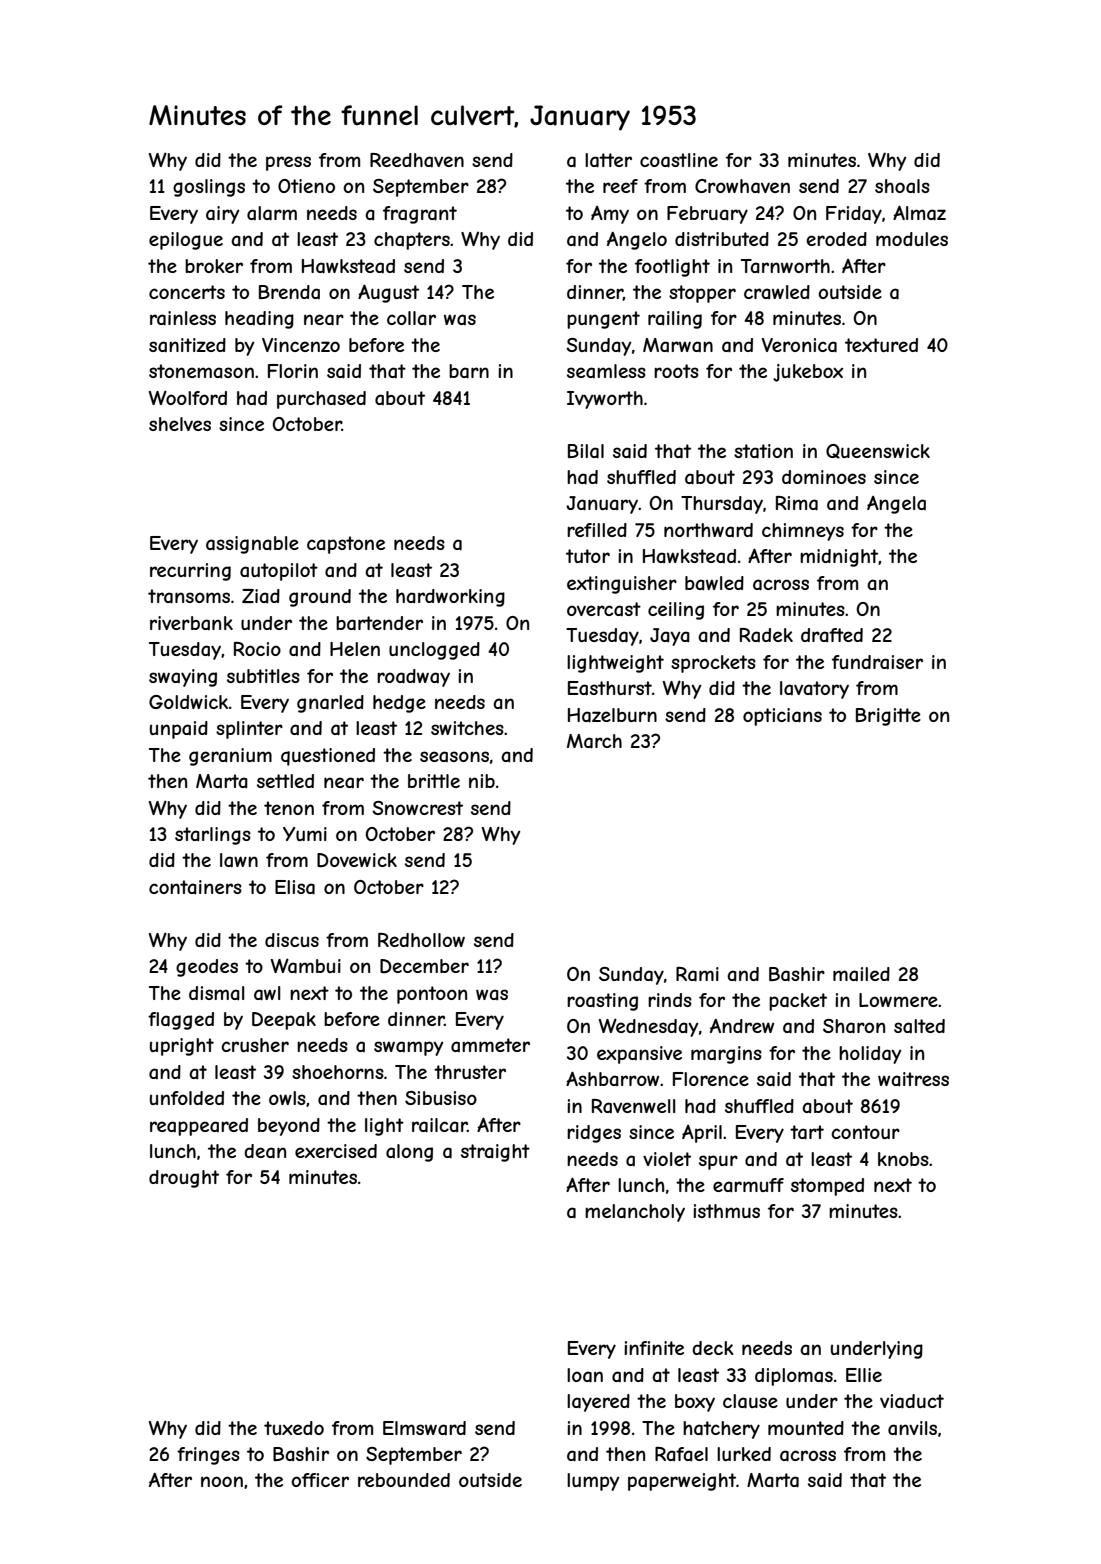  What do you see at coordinates (807, 1132) in the image?
I see `tart` at bounding box center [807, 1132].
